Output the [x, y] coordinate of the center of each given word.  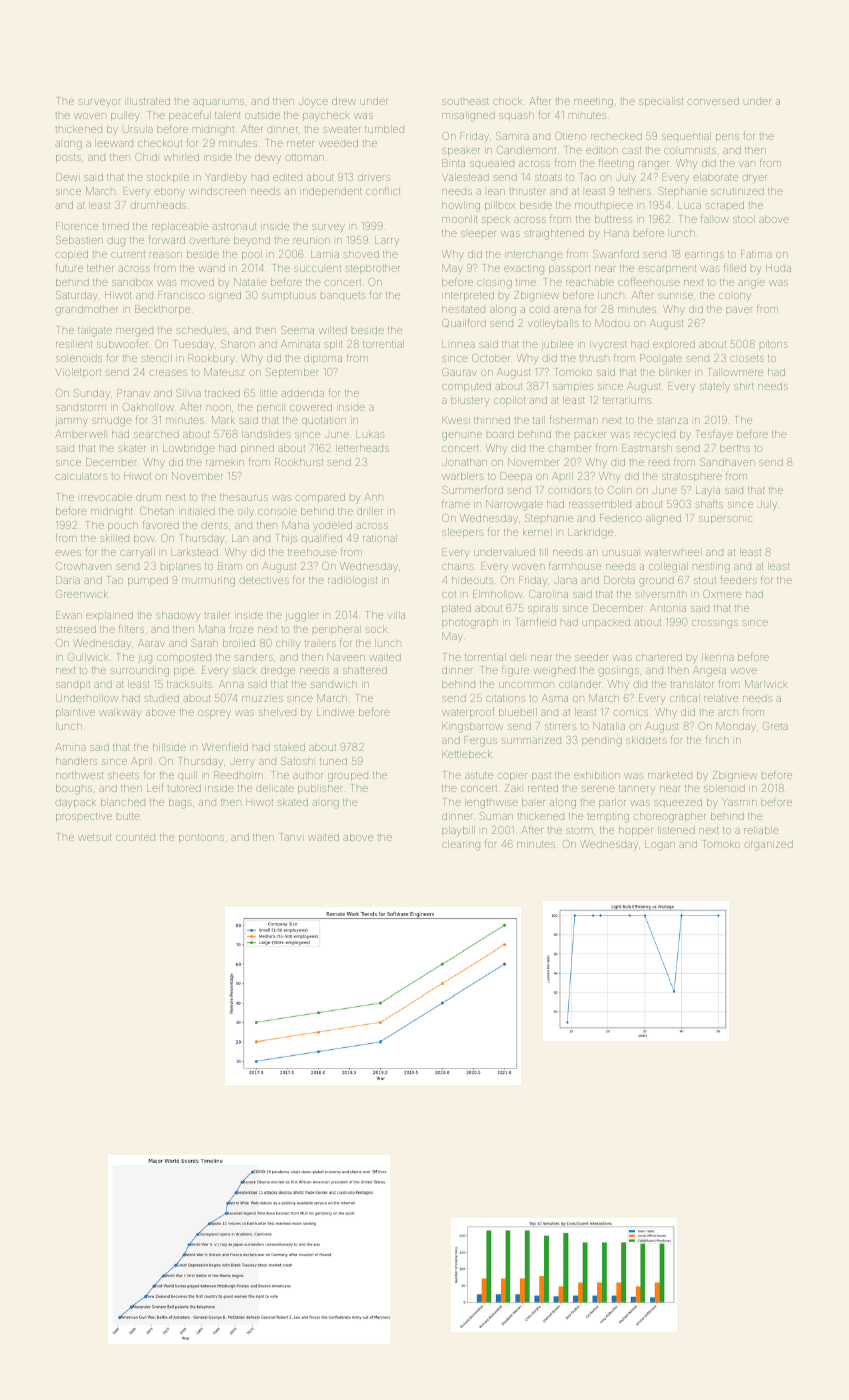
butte [128, 816]
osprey [214, 714]
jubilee [557, 345]
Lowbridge [189, 449]
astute [479, 775]
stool [744, 219]
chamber [569, 448]
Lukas [370, 434]
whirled [181, 157]
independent [331, 192]
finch [717, 739]
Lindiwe [335, 712]
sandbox [132, 282]
